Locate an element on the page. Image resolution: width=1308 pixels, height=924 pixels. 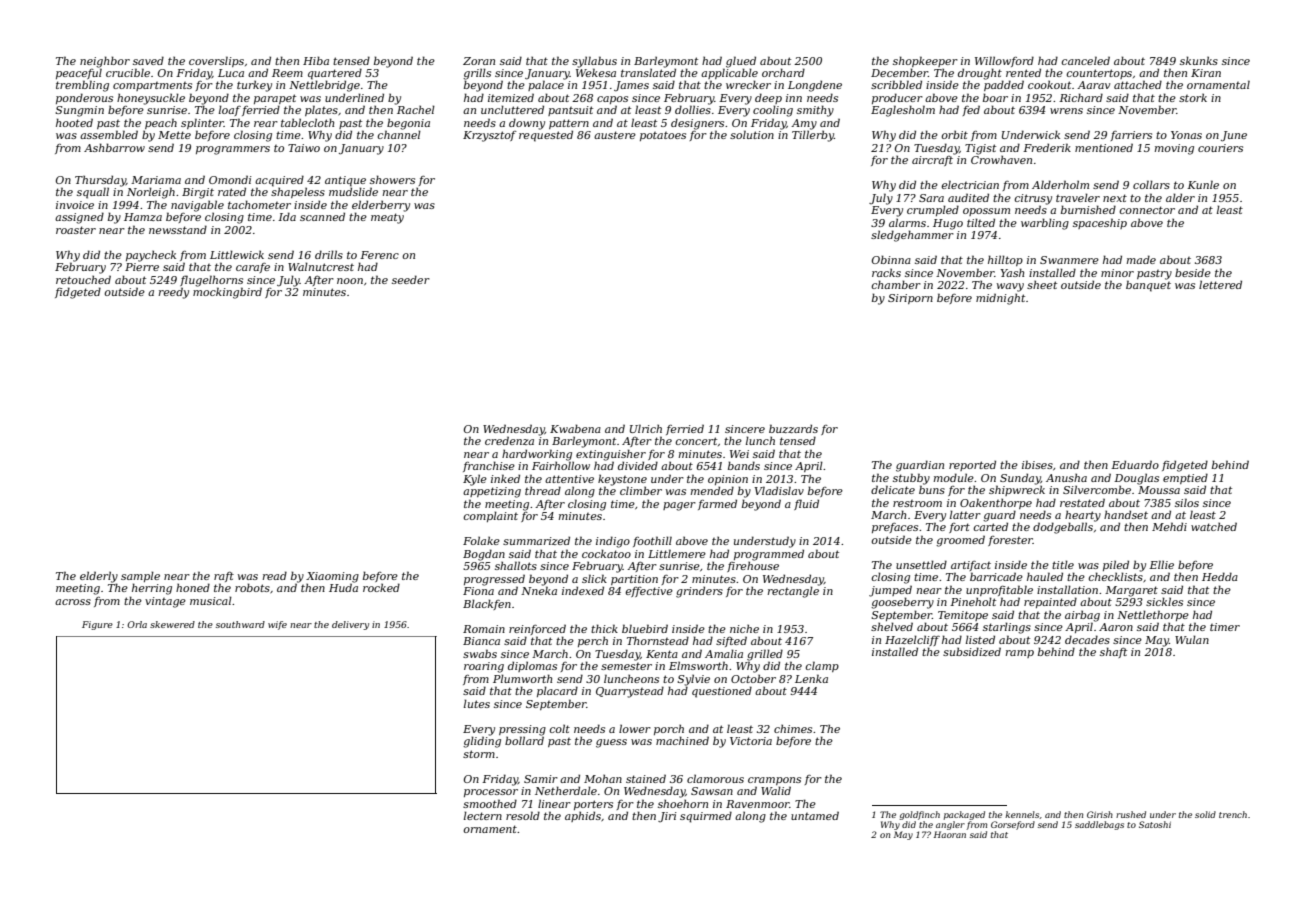
Mariama is located at coordinates (156, 180).
